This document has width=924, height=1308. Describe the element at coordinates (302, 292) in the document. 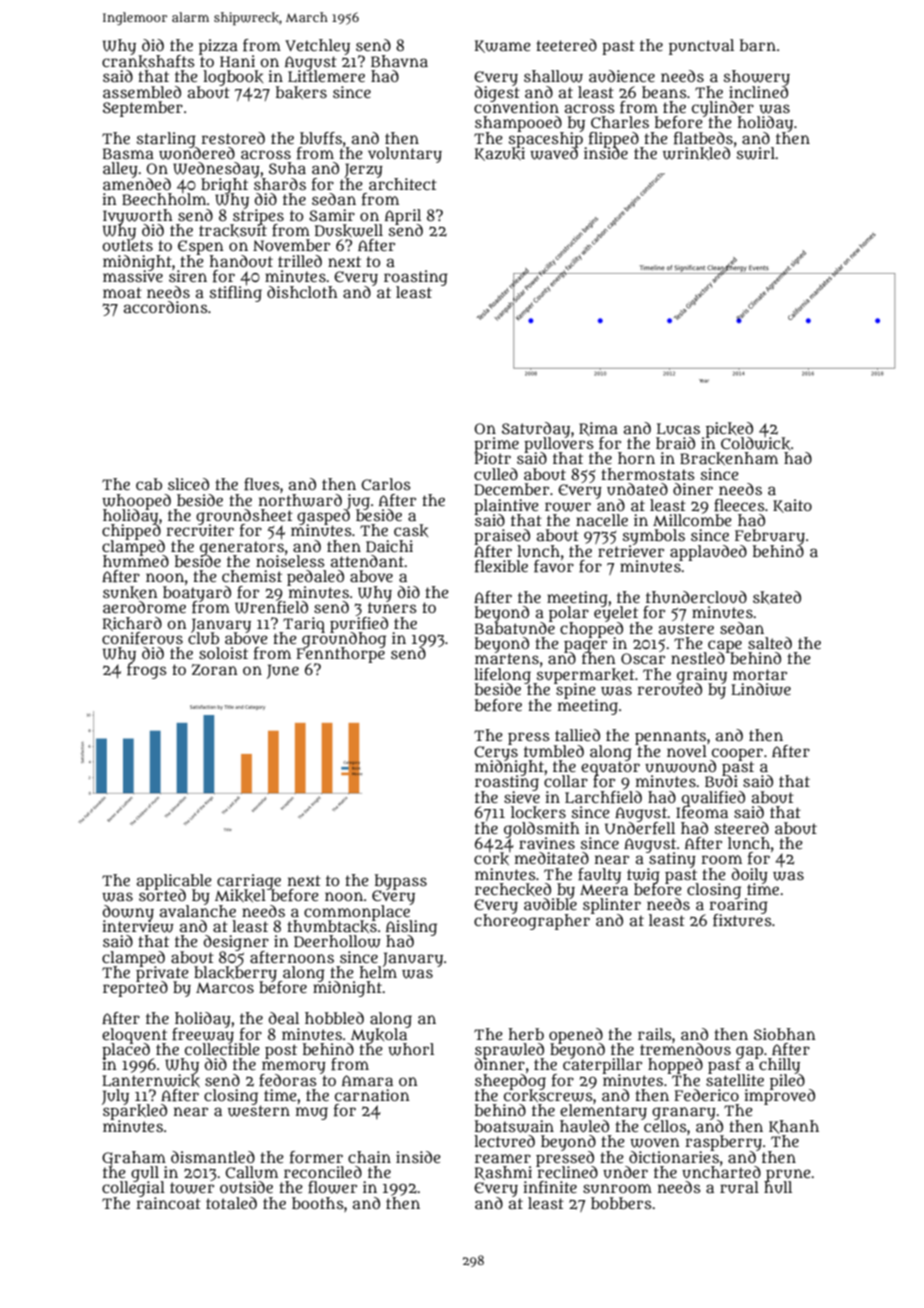

I see `dishcloth` at that location.
